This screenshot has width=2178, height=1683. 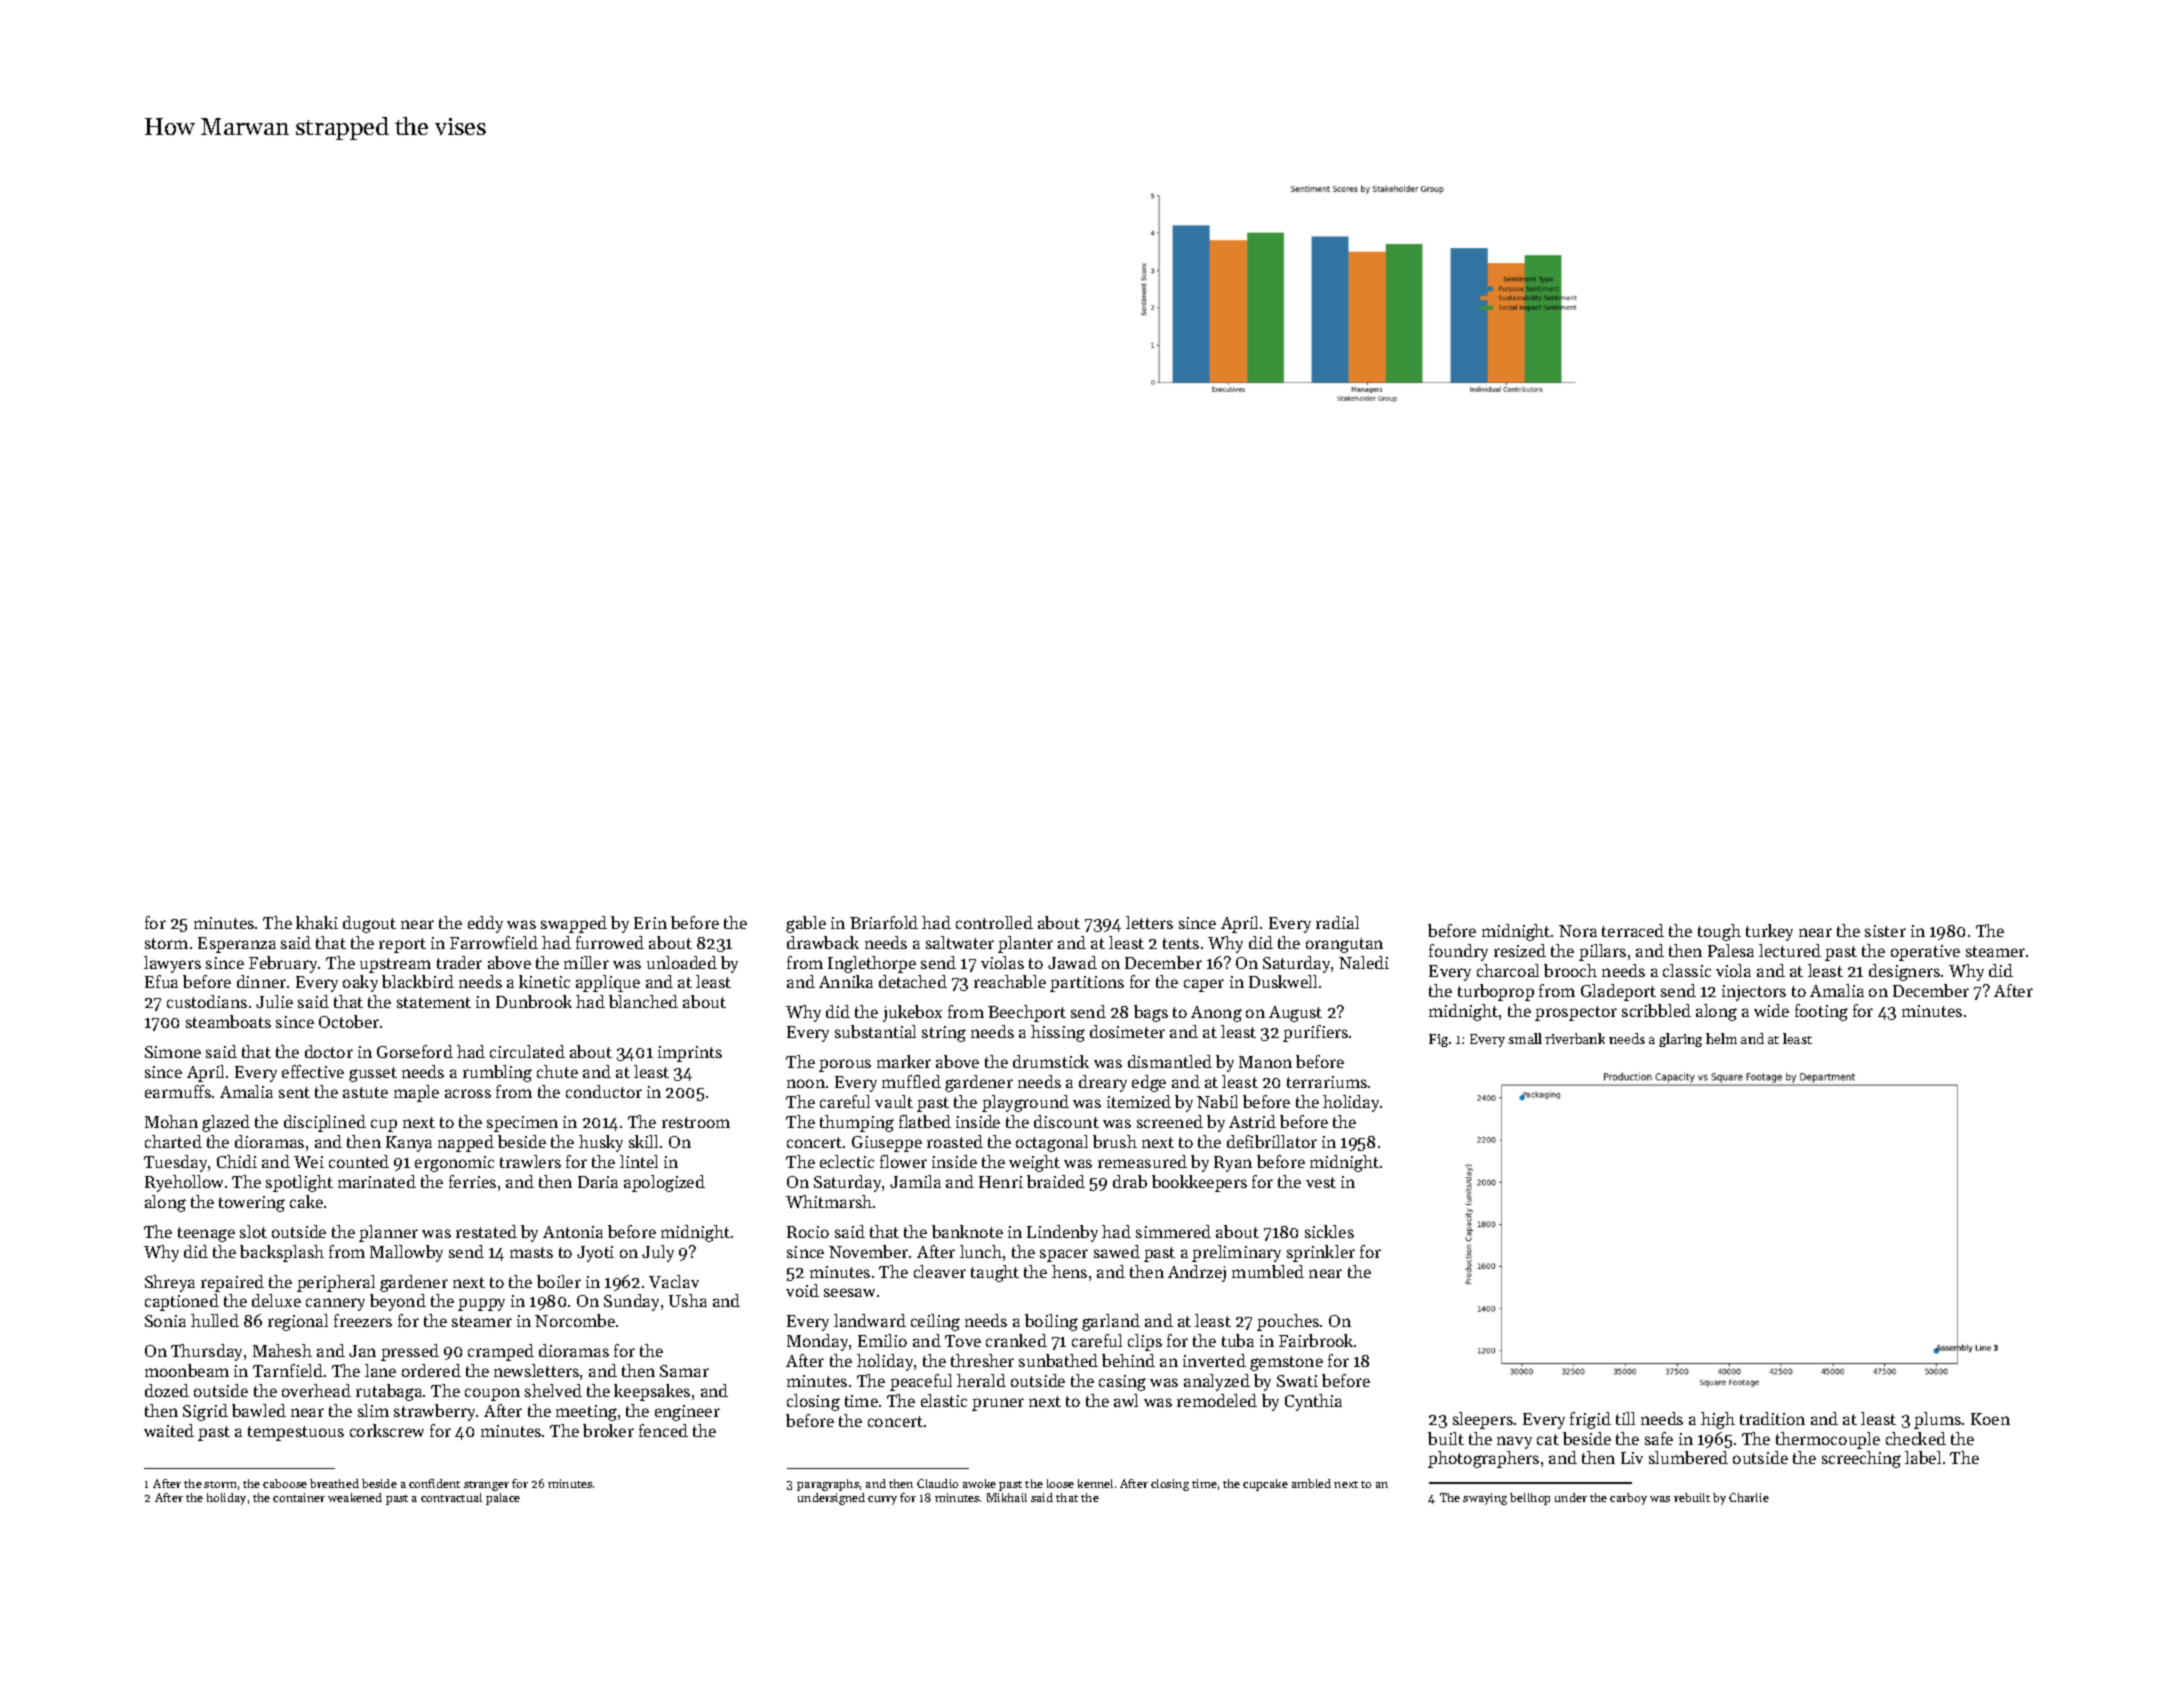 I want to click on playground, so click(x=1025, y=1103).
